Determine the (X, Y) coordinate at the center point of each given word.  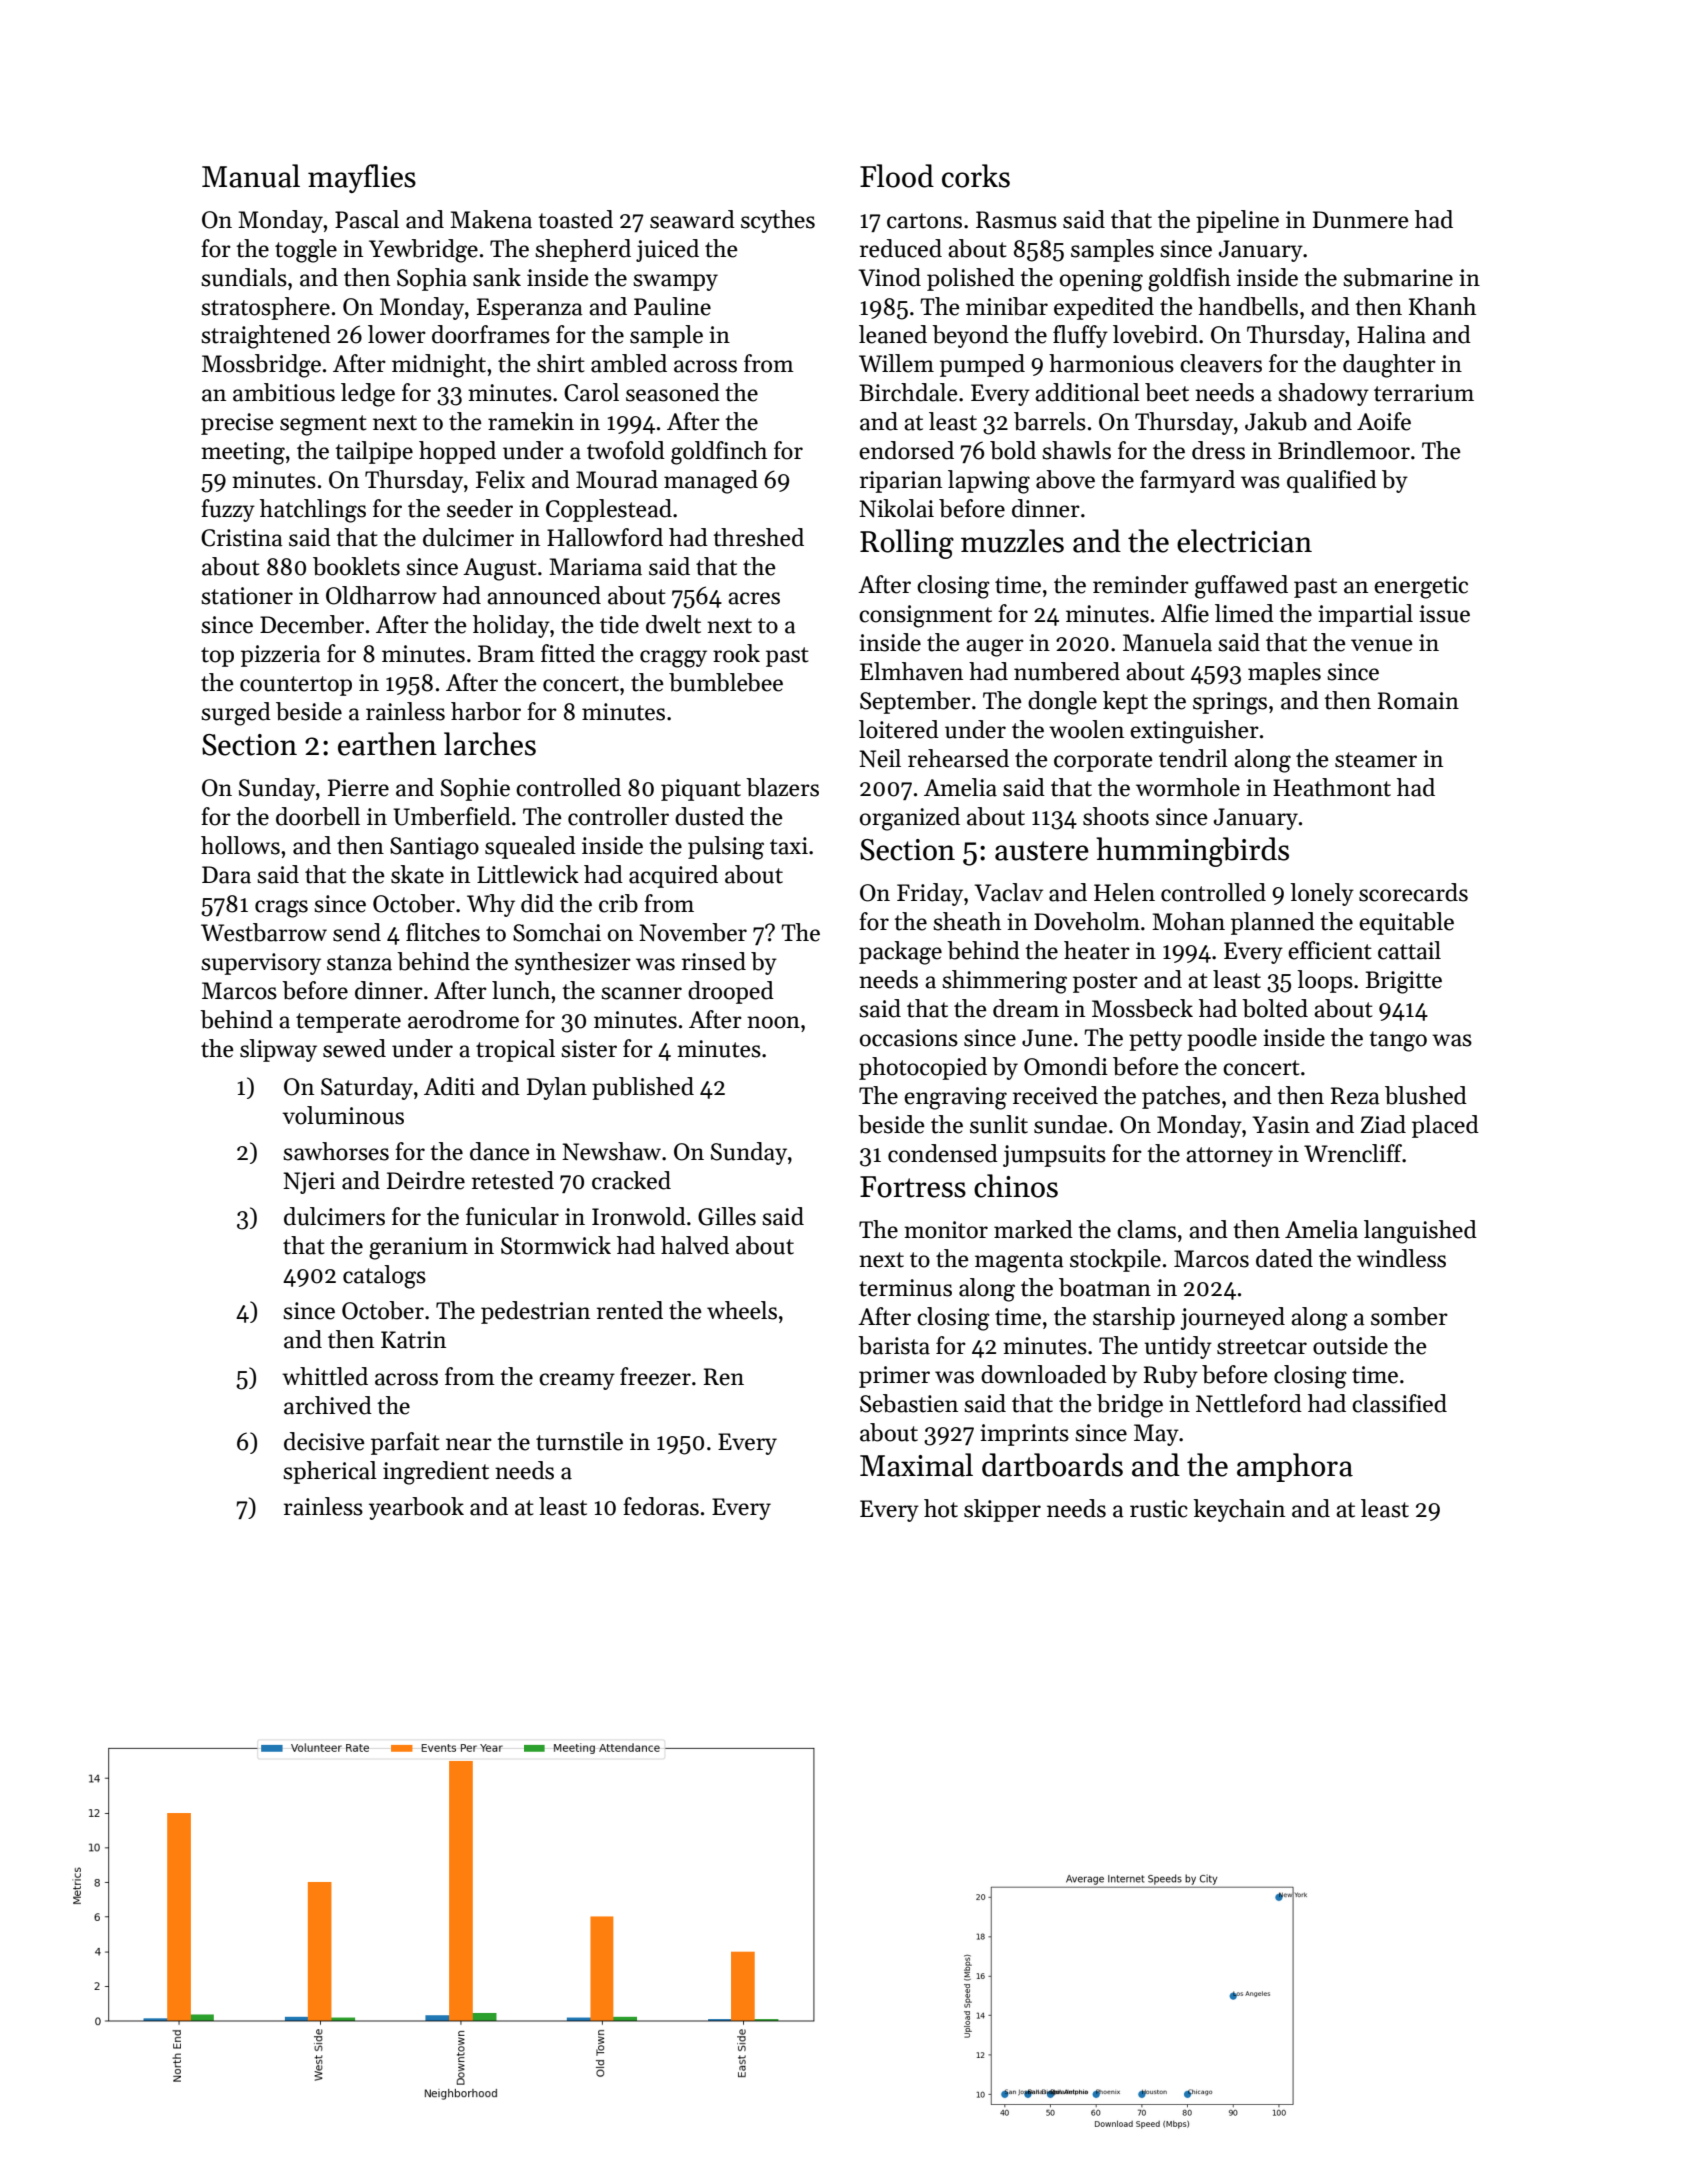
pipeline (1237, 221)
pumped (982, 365)
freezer (655, 1376)
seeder (480, 508)
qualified (1332, 481)
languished (1420, 1232)
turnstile (579, 1441)
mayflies (362, 178)
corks (976, 176)
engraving (955, 1098)
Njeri (309, 1183)
